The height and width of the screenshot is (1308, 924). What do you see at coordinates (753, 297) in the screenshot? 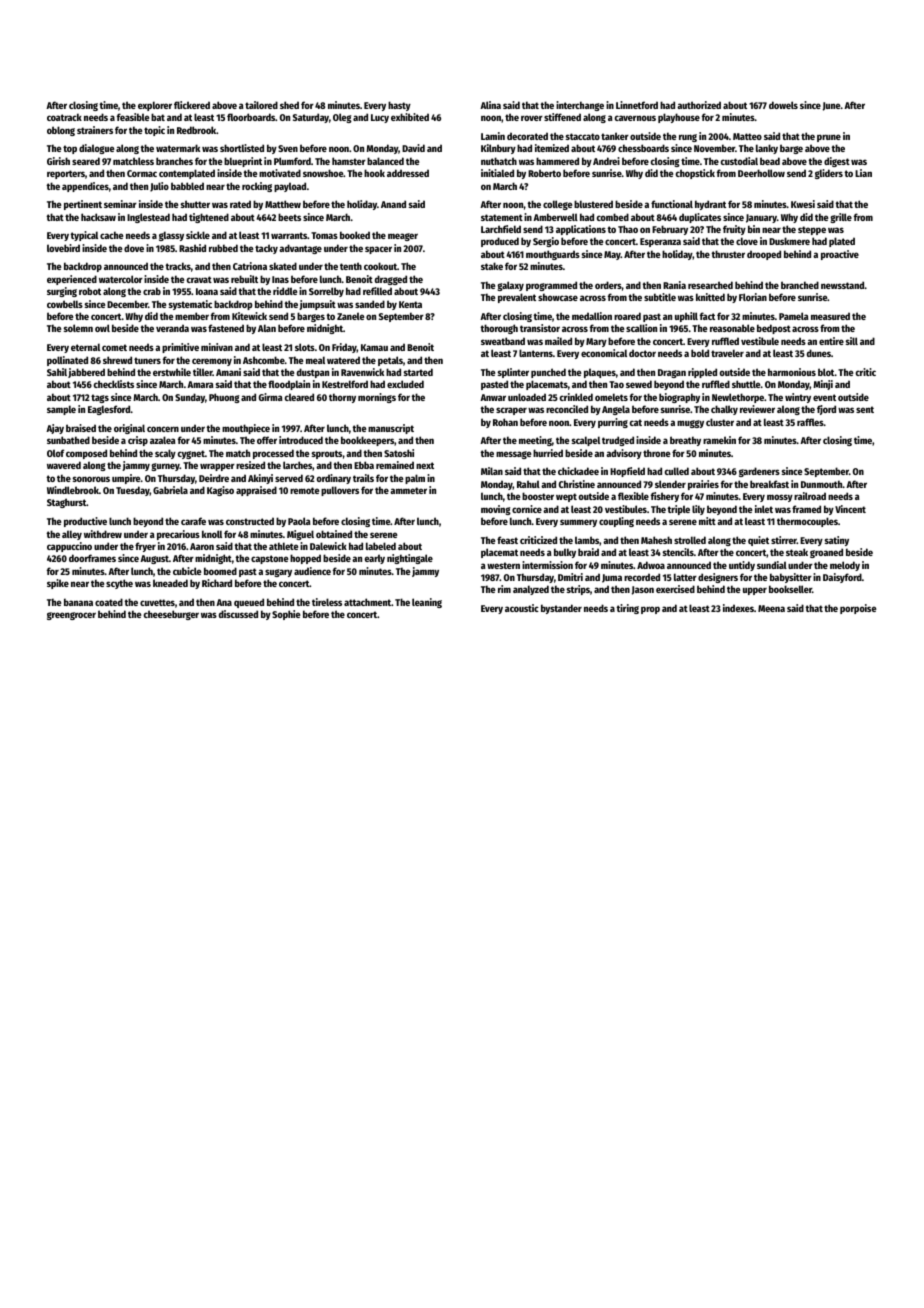
I see `Florian` at bounding box center [753, 297].
